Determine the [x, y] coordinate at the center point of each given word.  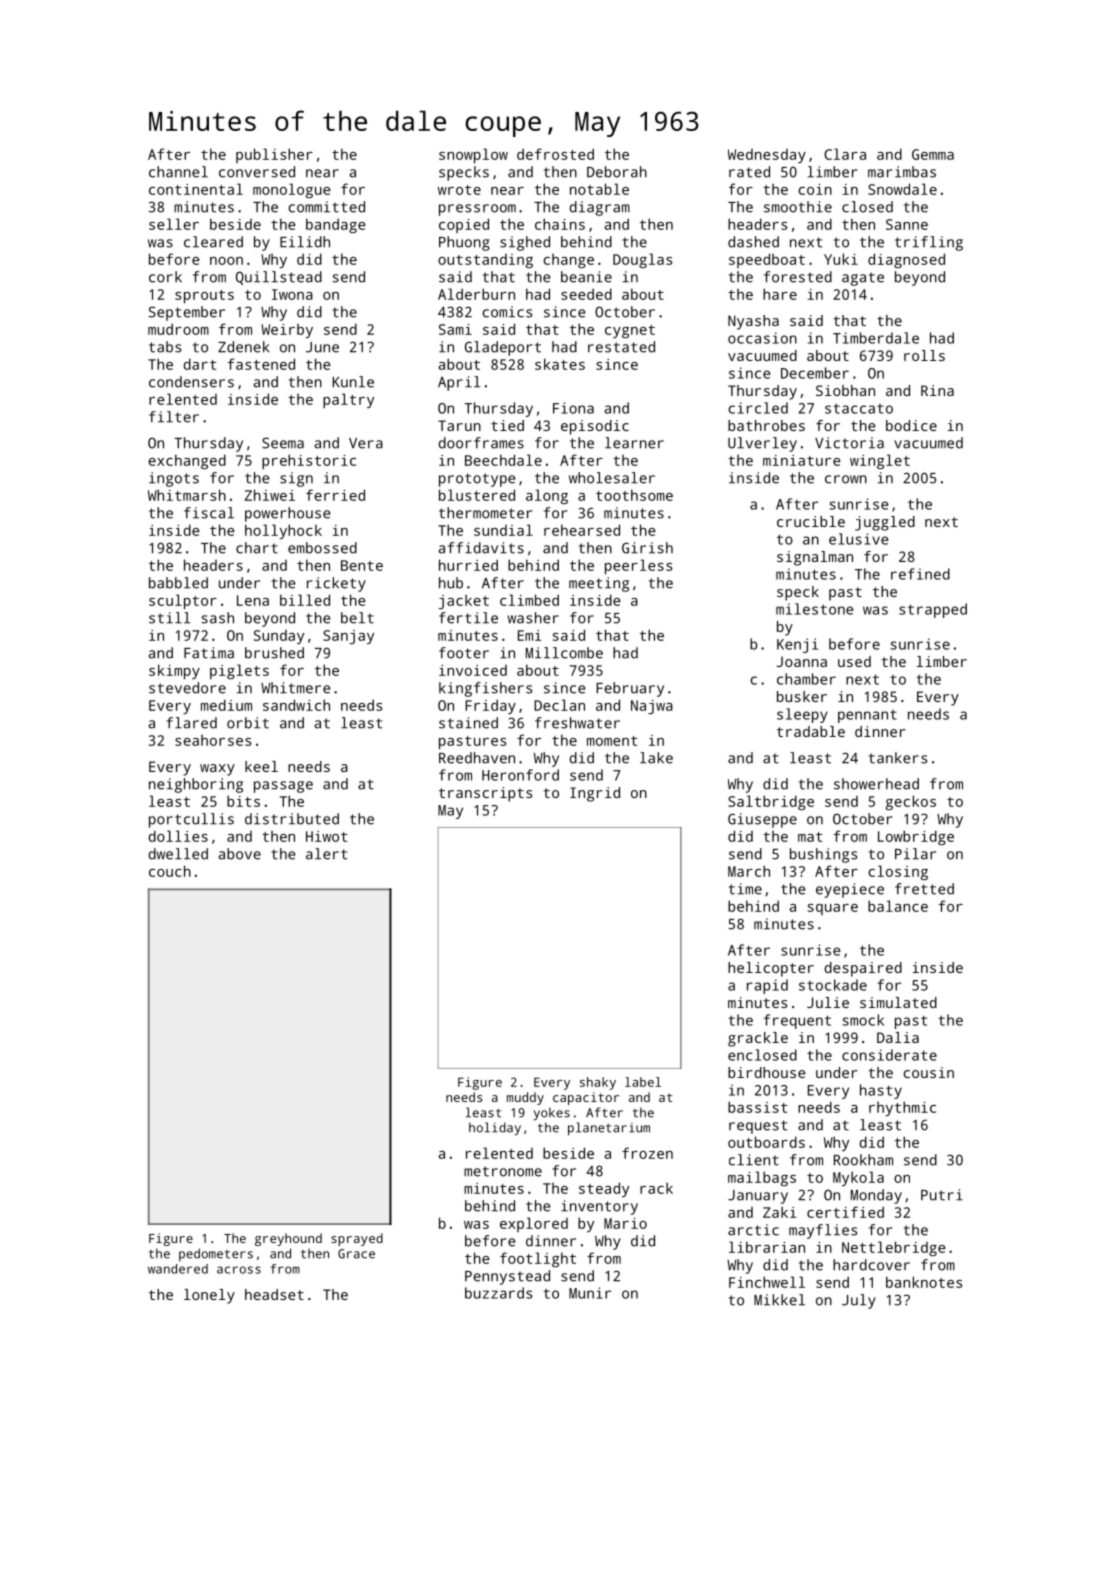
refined [920, 574]
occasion [762, 338]
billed [305, 600]
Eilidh [305, 242]
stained [468, 723]
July [859, 1301]
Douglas [642, 260]
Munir [590, 1293]
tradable [811, 731]
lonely [209, 1296]
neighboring [196, 785]
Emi [530, 635]
